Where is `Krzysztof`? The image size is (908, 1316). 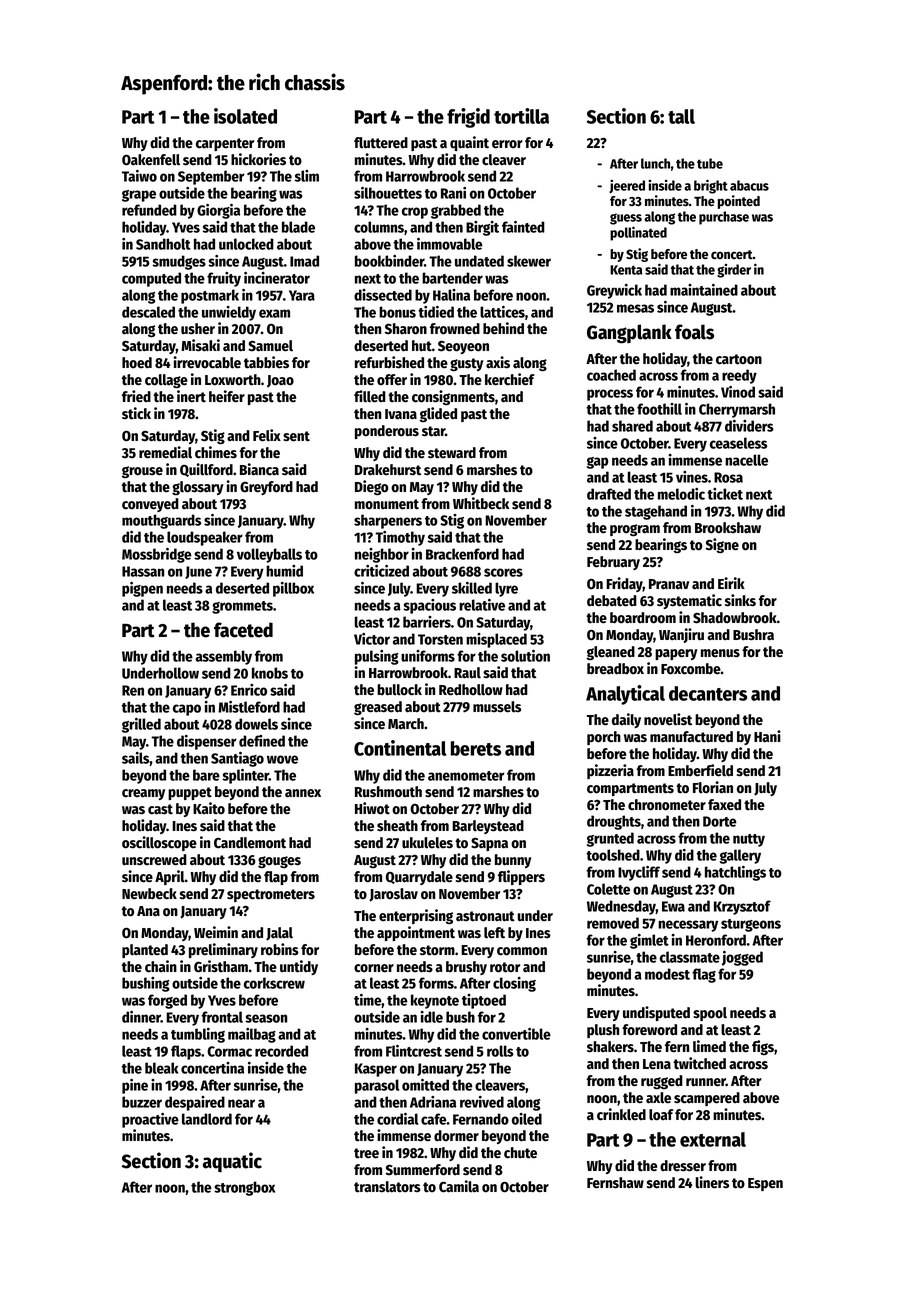
Krzysztof is located at coordinates (742, 907).
